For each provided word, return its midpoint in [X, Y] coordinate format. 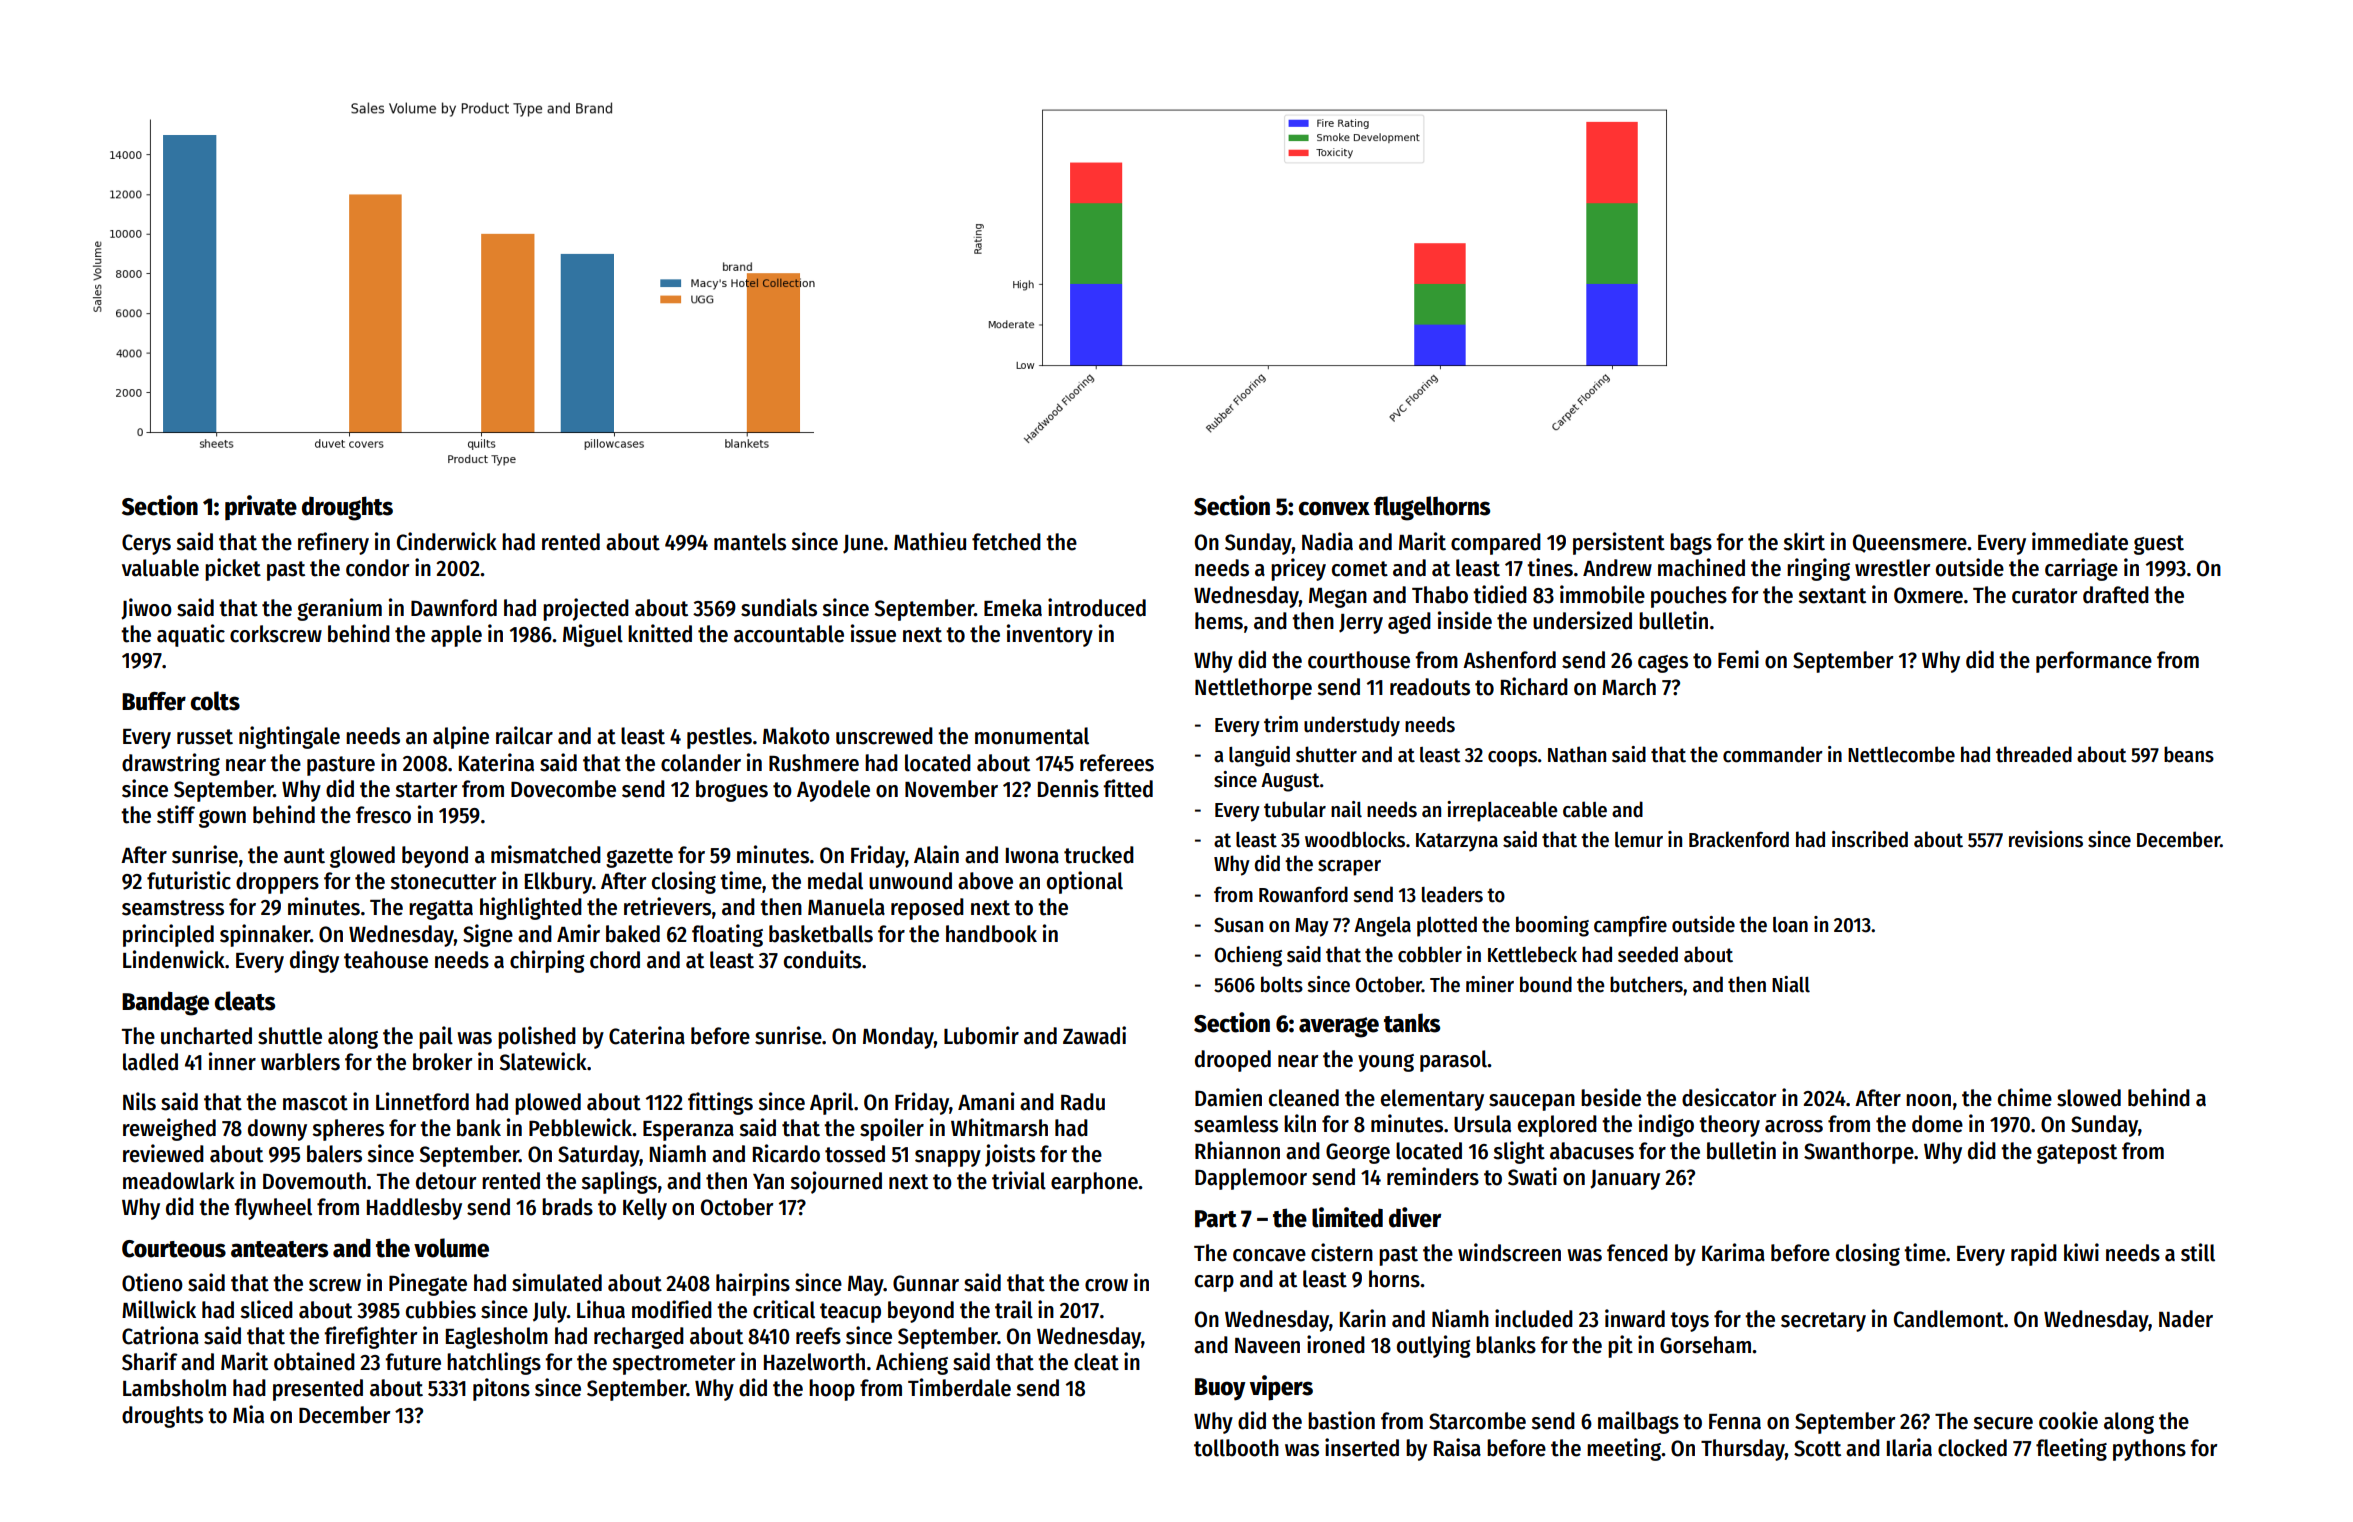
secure [2003, 1423]
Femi [1738, 659]
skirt [1804, 541]
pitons [501, 1389]
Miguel [593, 635]
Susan [1238, 925]
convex [1334, 508]
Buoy [1220, 1389]
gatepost [2077, 1154]
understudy [1352, 726]
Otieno [152, 1282]
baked [633, 934]
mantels [750, 542]
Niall [1791, 984]
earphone [1094, 1183]
